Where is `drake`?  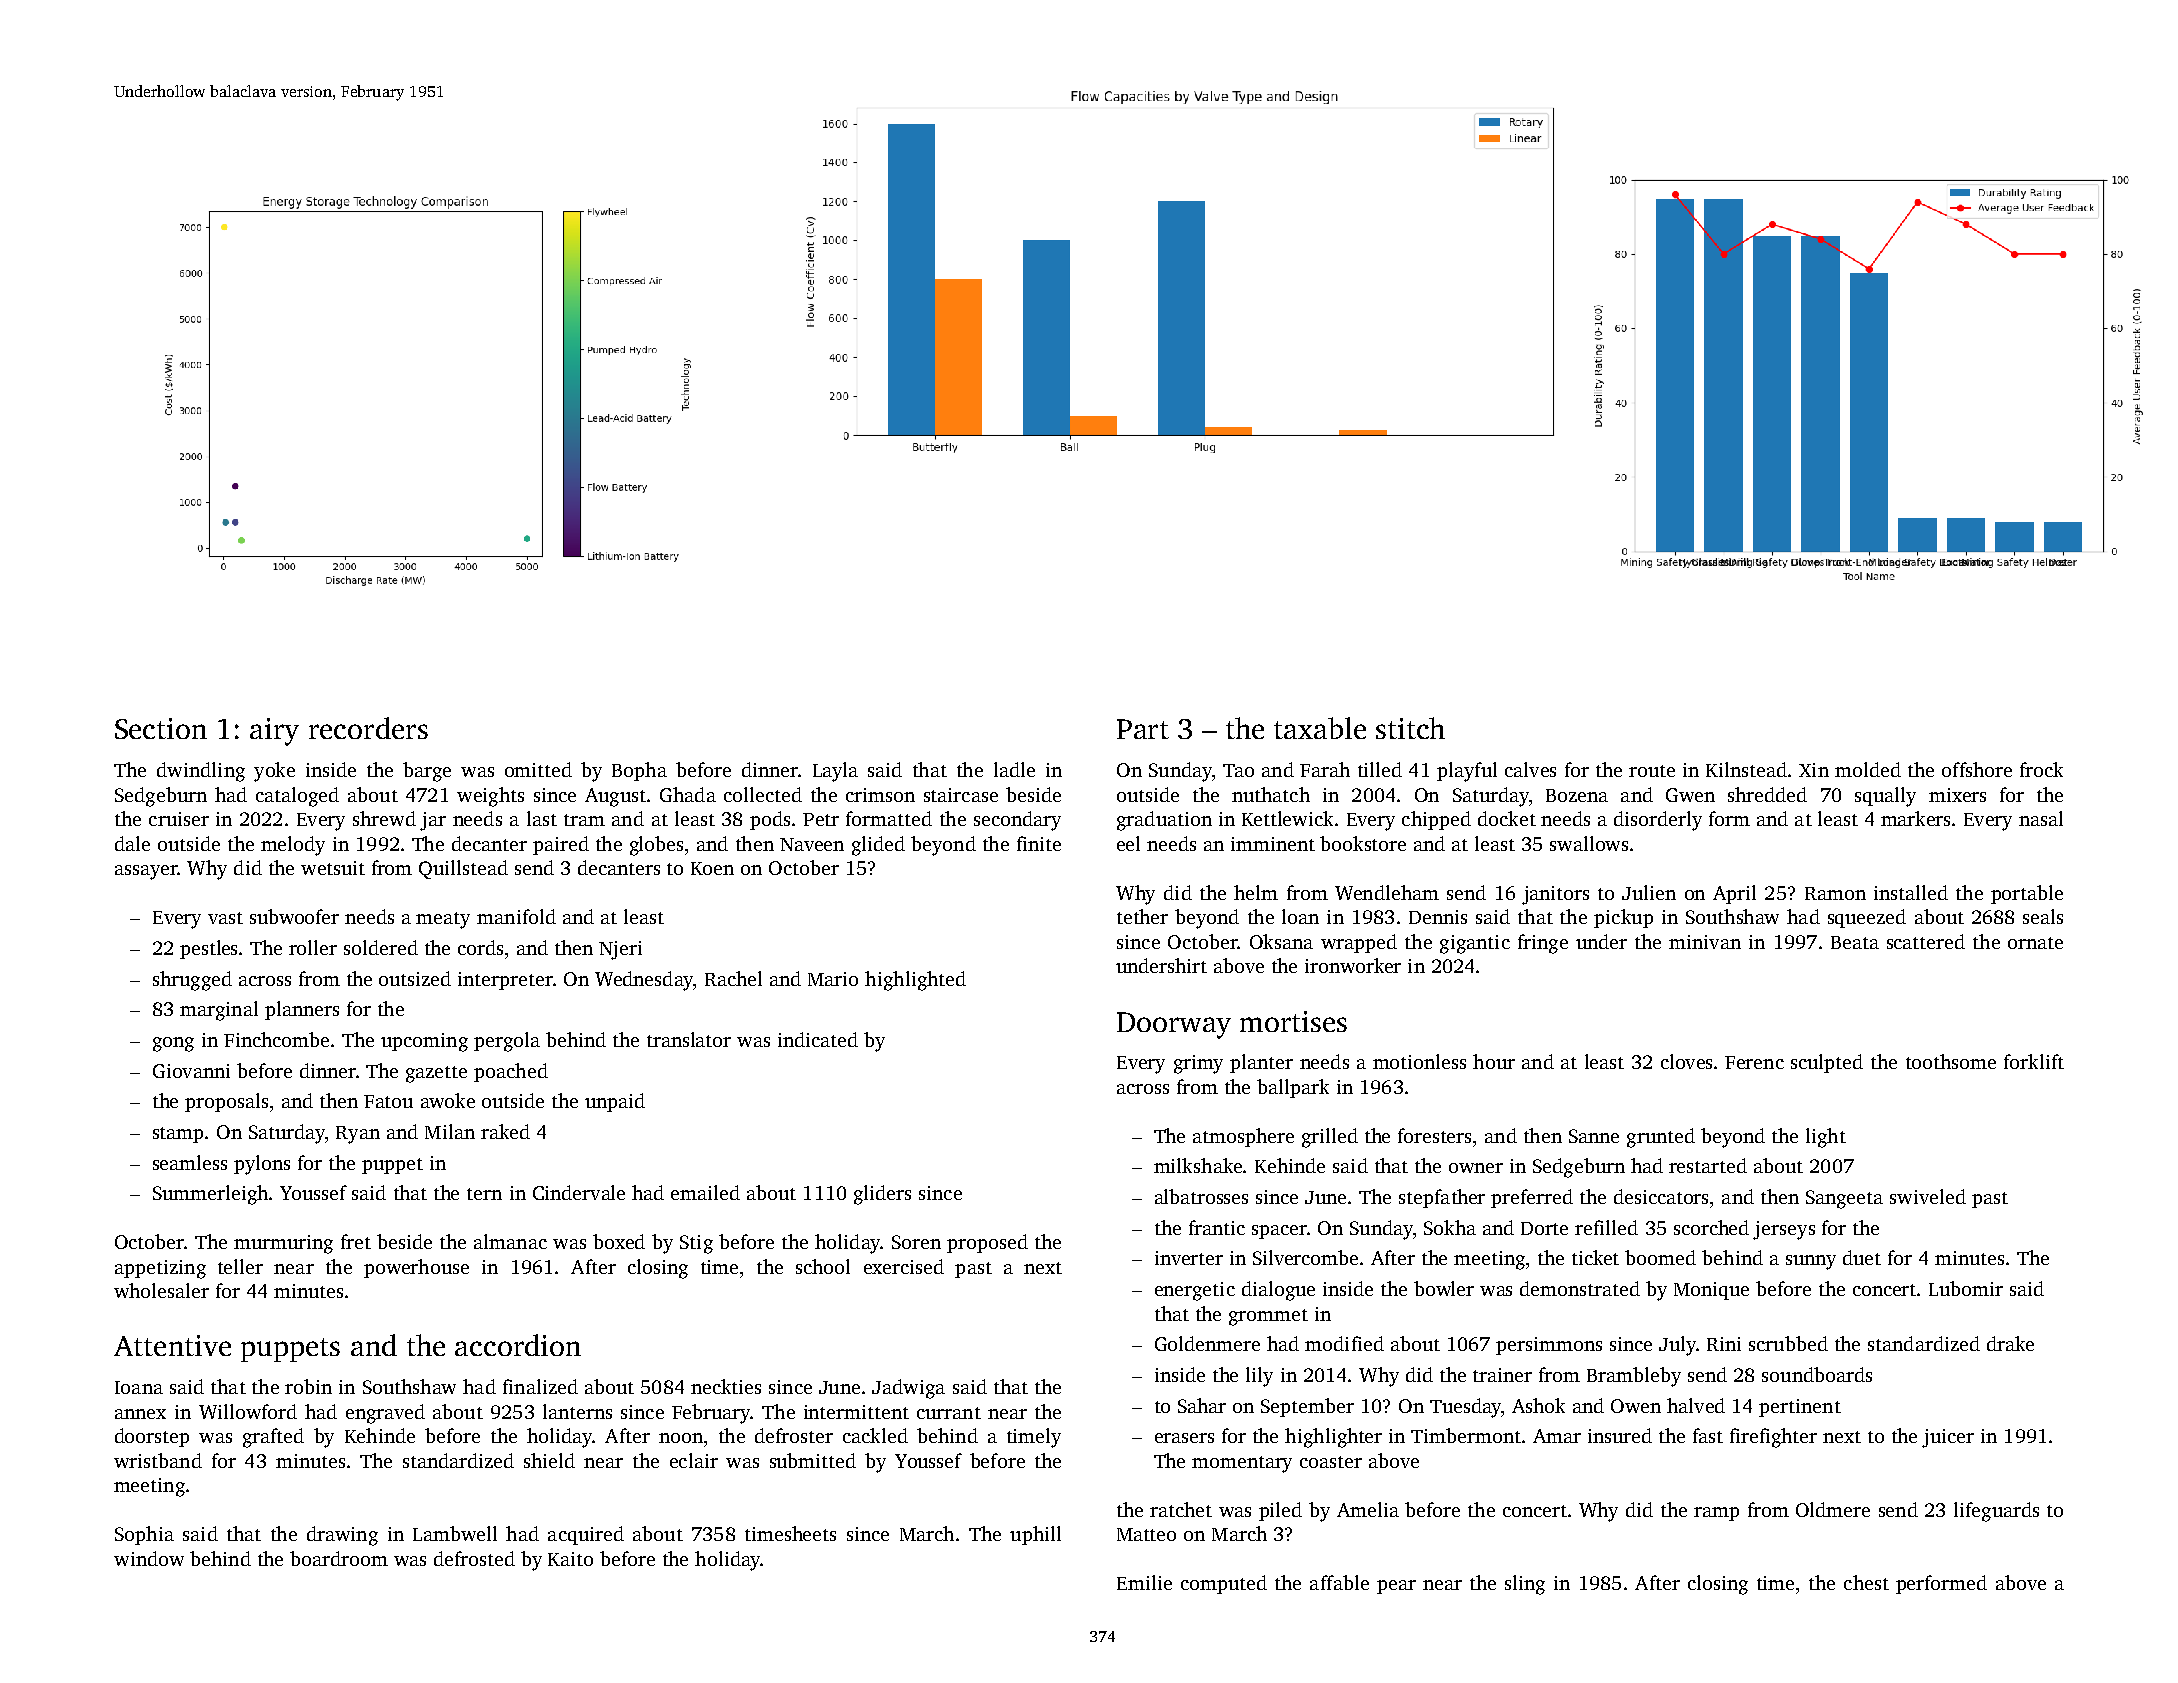 drake is located at coordinates (2010, 1343).
